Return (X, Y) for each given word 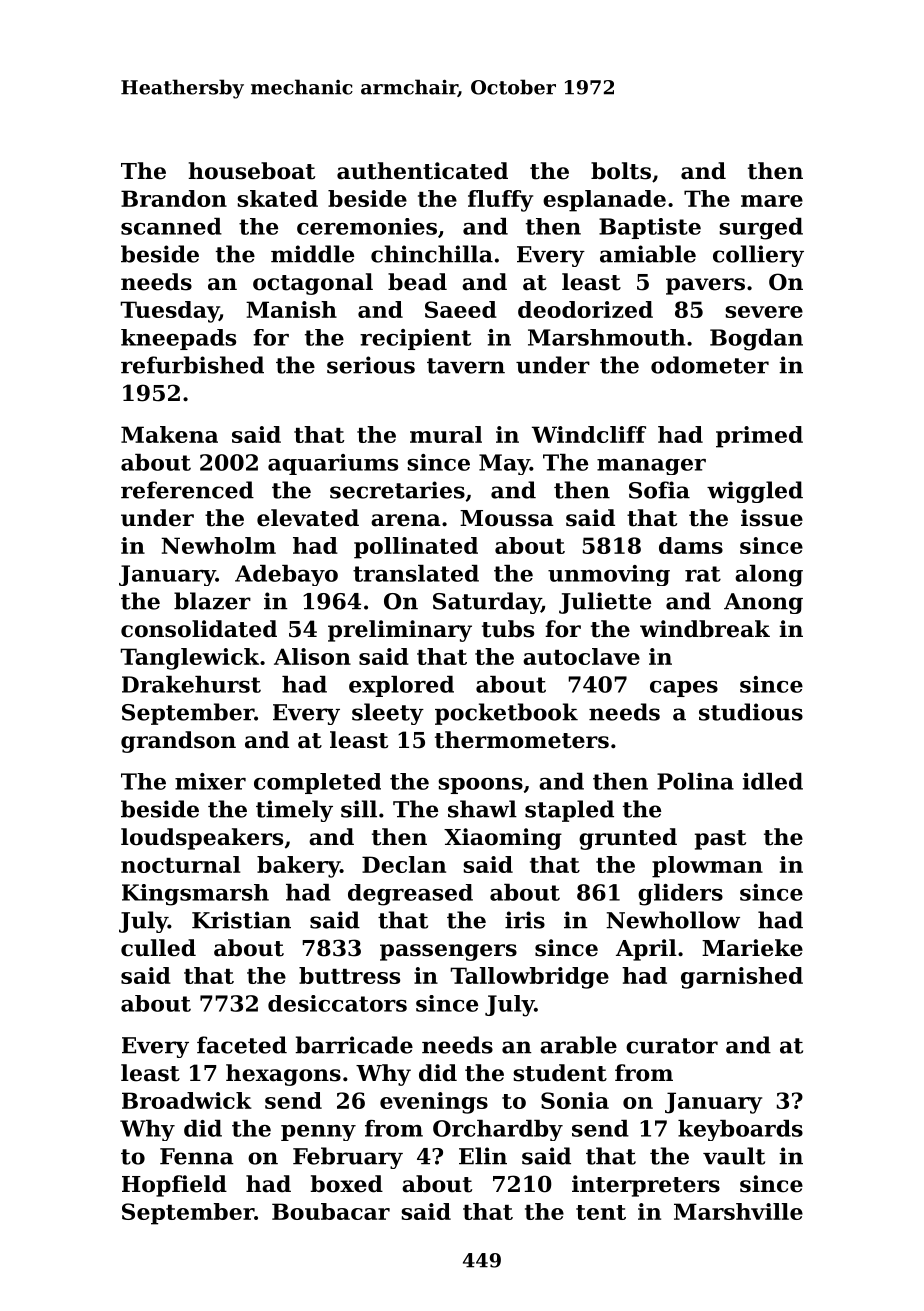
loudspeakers (202, 839)
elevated (308, 518)
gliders (680, 895)
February (348, 1158)
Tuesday (169, 312)
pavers (705, 286)
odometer (710, 365)
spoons (480, 786)
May (504, 464)
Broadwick (187, 1100)
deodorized (585, 309)
